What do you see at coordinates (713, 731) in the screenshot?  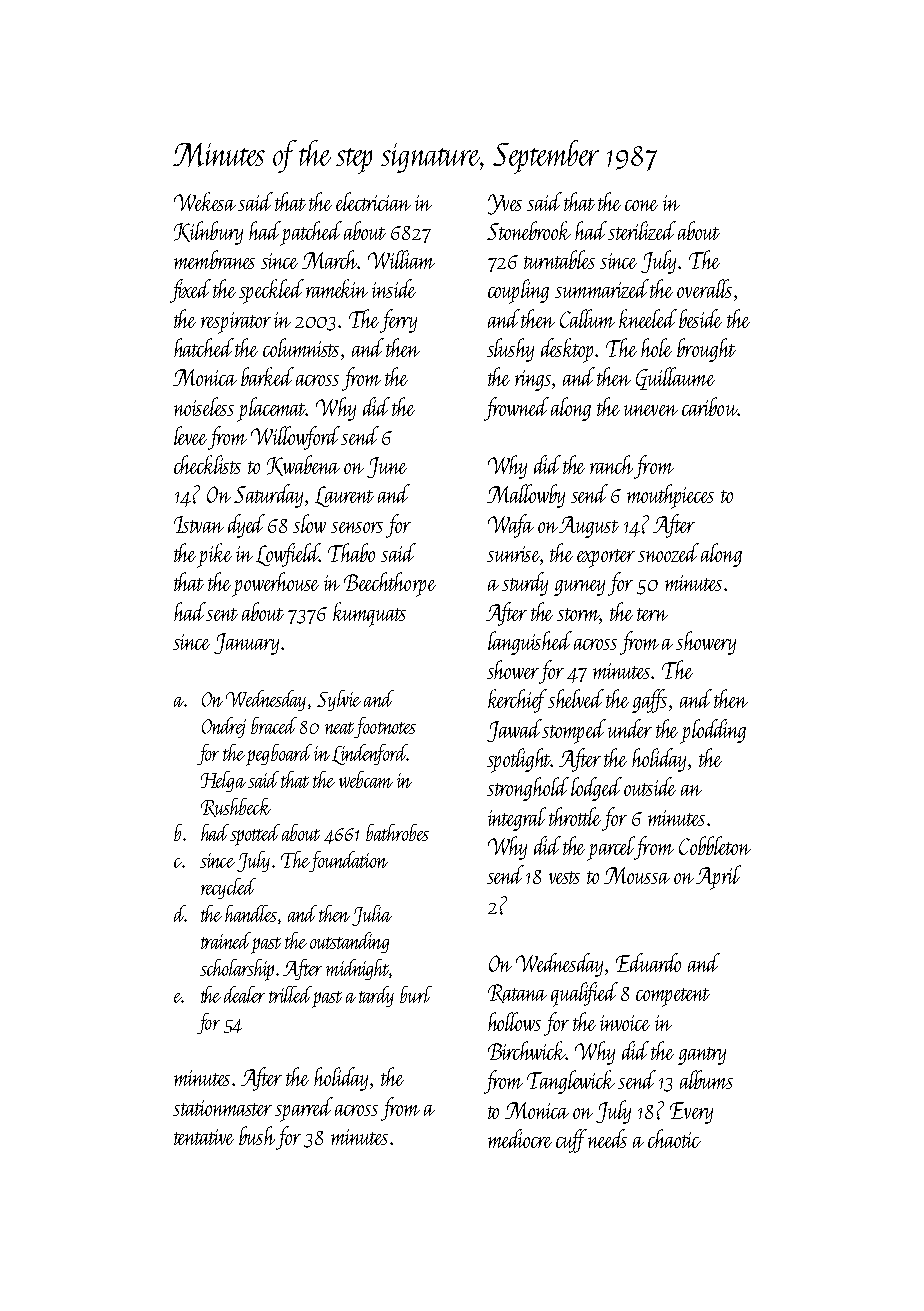 I see `plodding` at bounding box center [713, 731].
